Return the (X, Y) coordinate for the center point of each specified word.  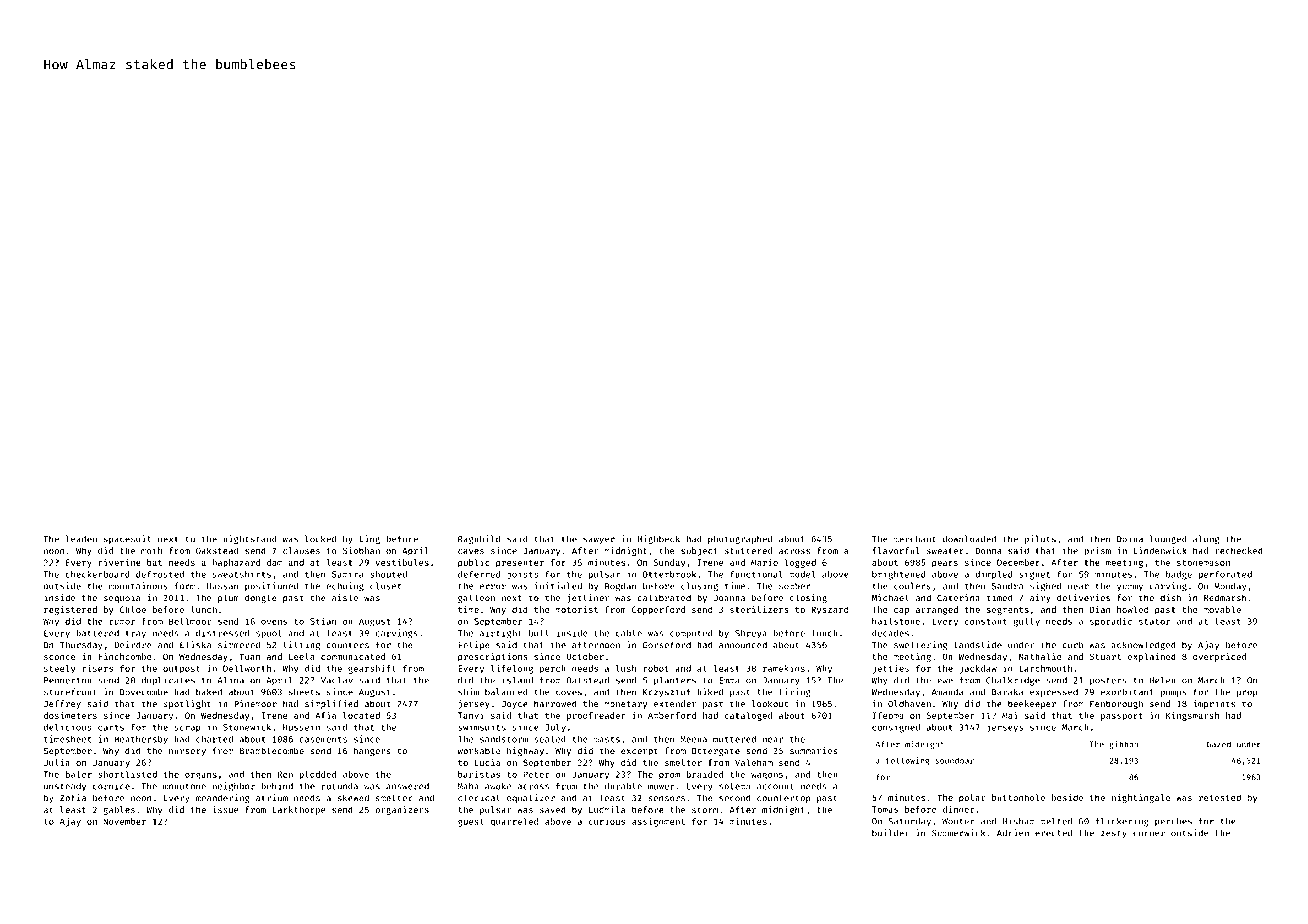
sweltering (921, 645)
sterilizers (759, 609)
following (908, 761)
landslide (978, 645)
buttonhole (1018, 797)
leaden (81, 539)
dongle (261, 598)
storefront (70, 692)
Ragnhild (479, 540)
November (124, 821)
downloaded (969, 539)
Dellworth (247, 668)
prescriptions (493, 657)
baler (79, 774)
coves (569, 693)
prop (1247, 693)
